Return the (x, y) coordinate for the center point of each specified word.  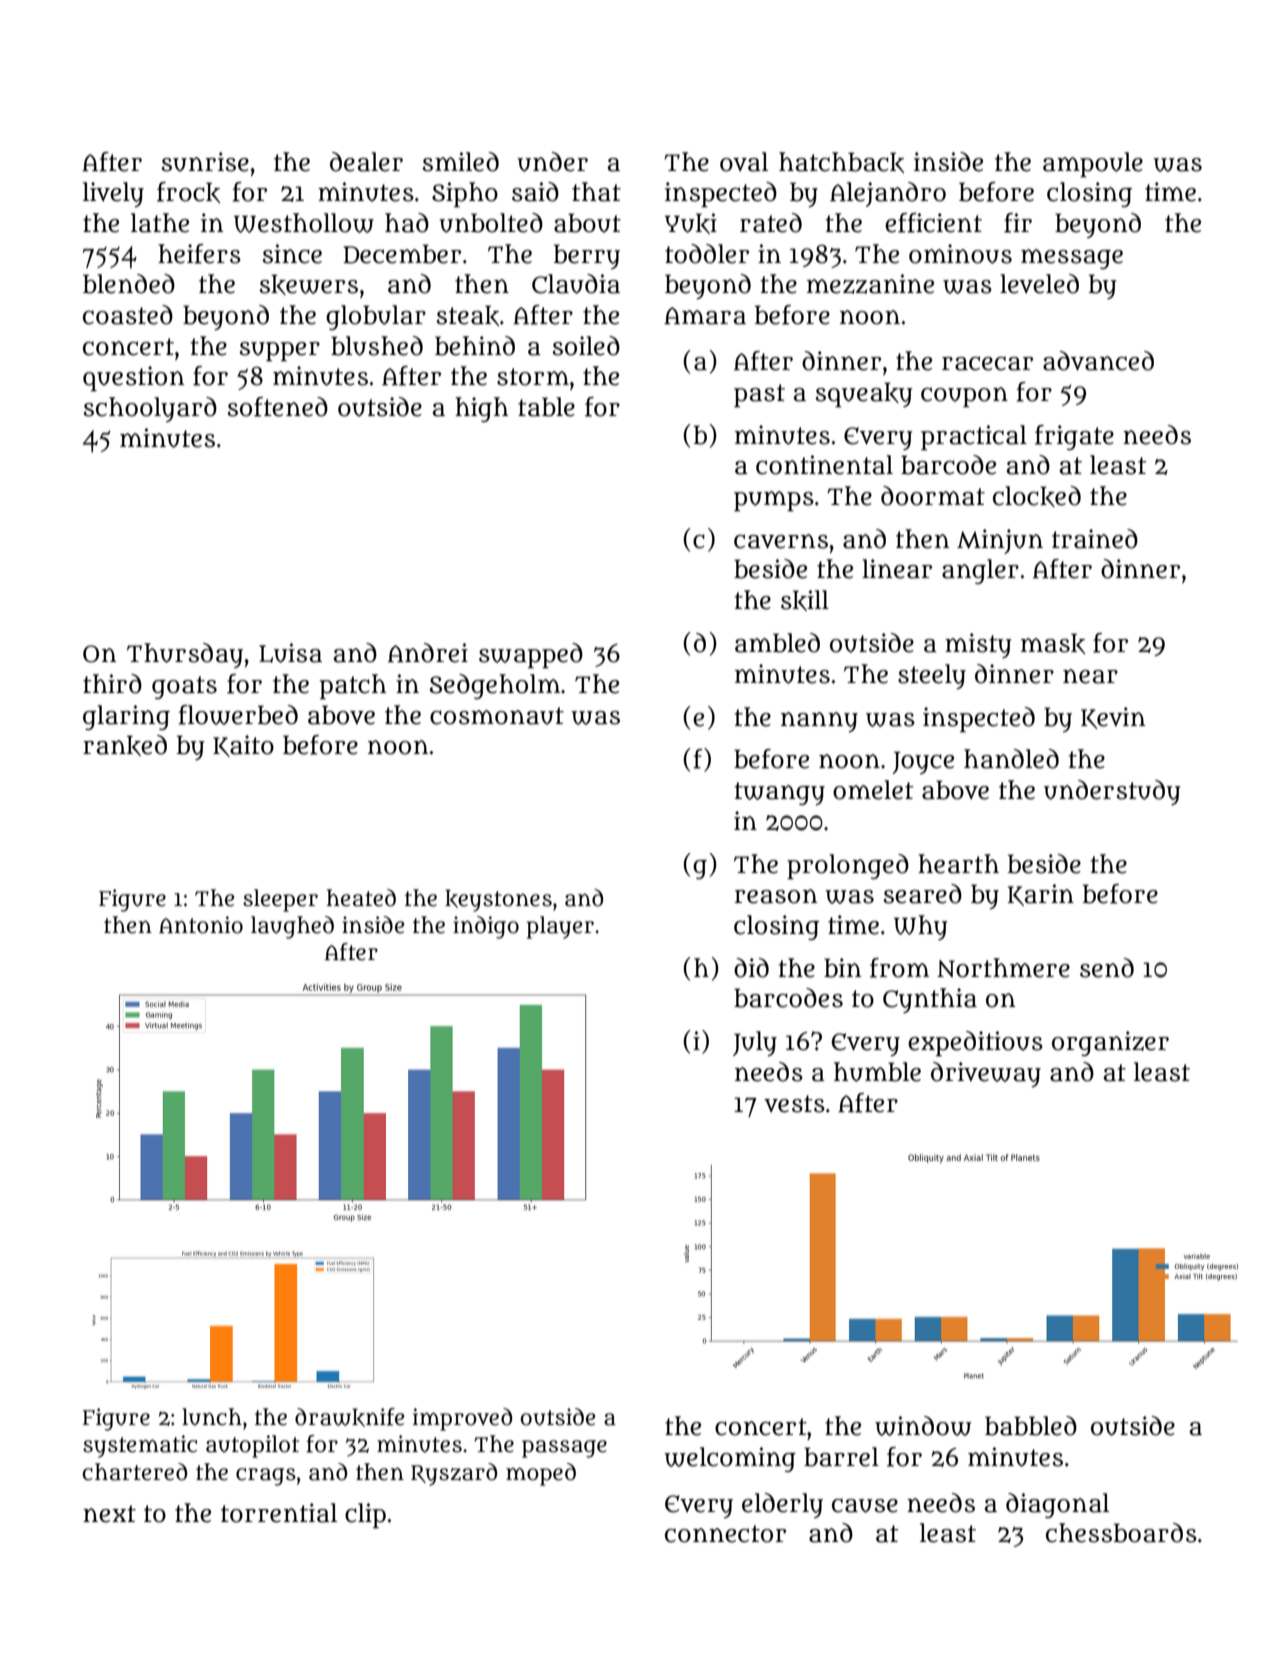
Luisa (290, 653)
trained (1095, 539)
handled (1011, 759)
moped (541, 1474)
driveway (986, 1075)
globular (376, 317)
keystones (498, 900)
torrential (279, 1513)
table (546, 407)
